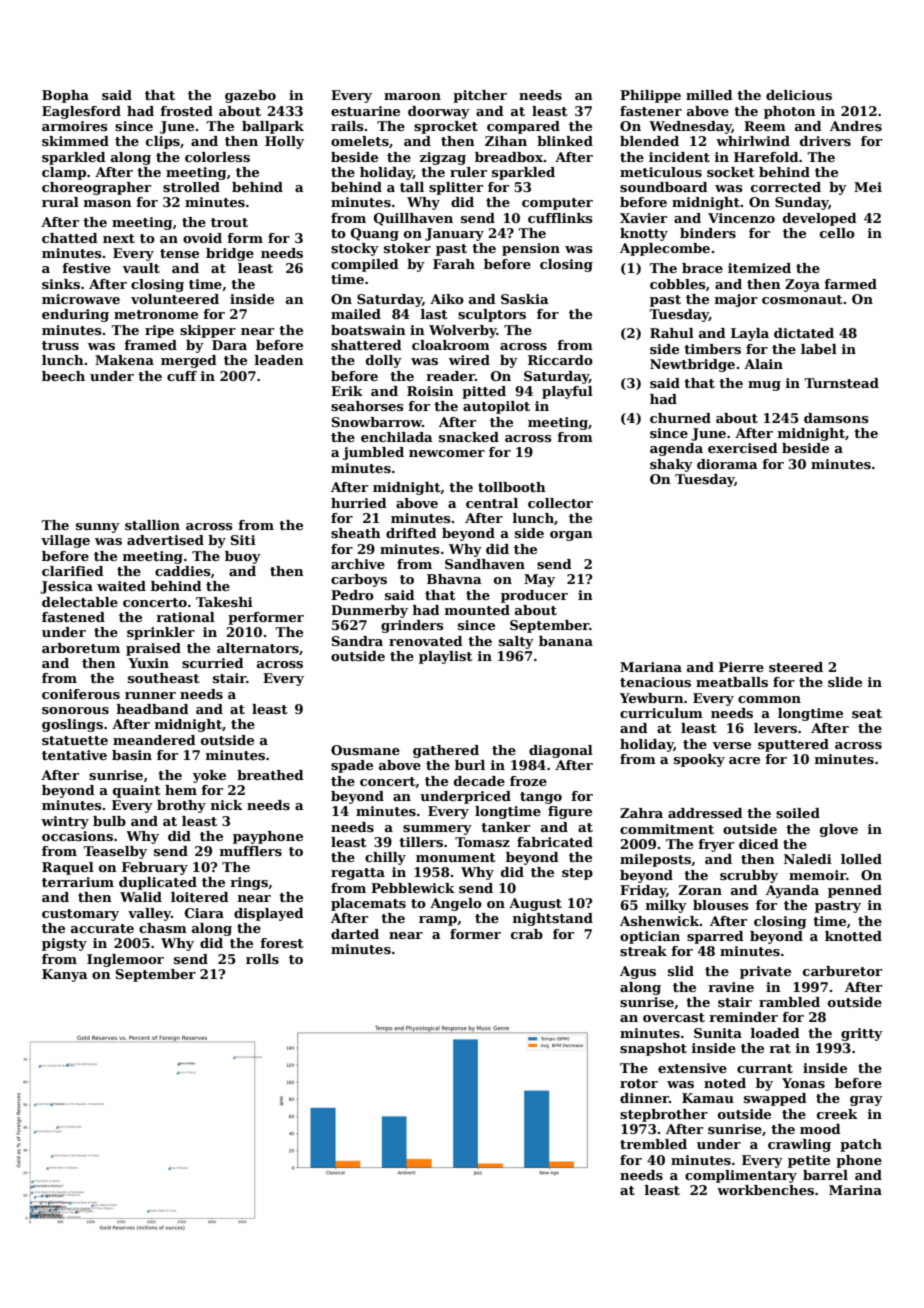 Image resolution: width=924 pixels, height=1308 pixels. Describe the element at coordinates (557, 204) in the image. I see `computer` at that location.
